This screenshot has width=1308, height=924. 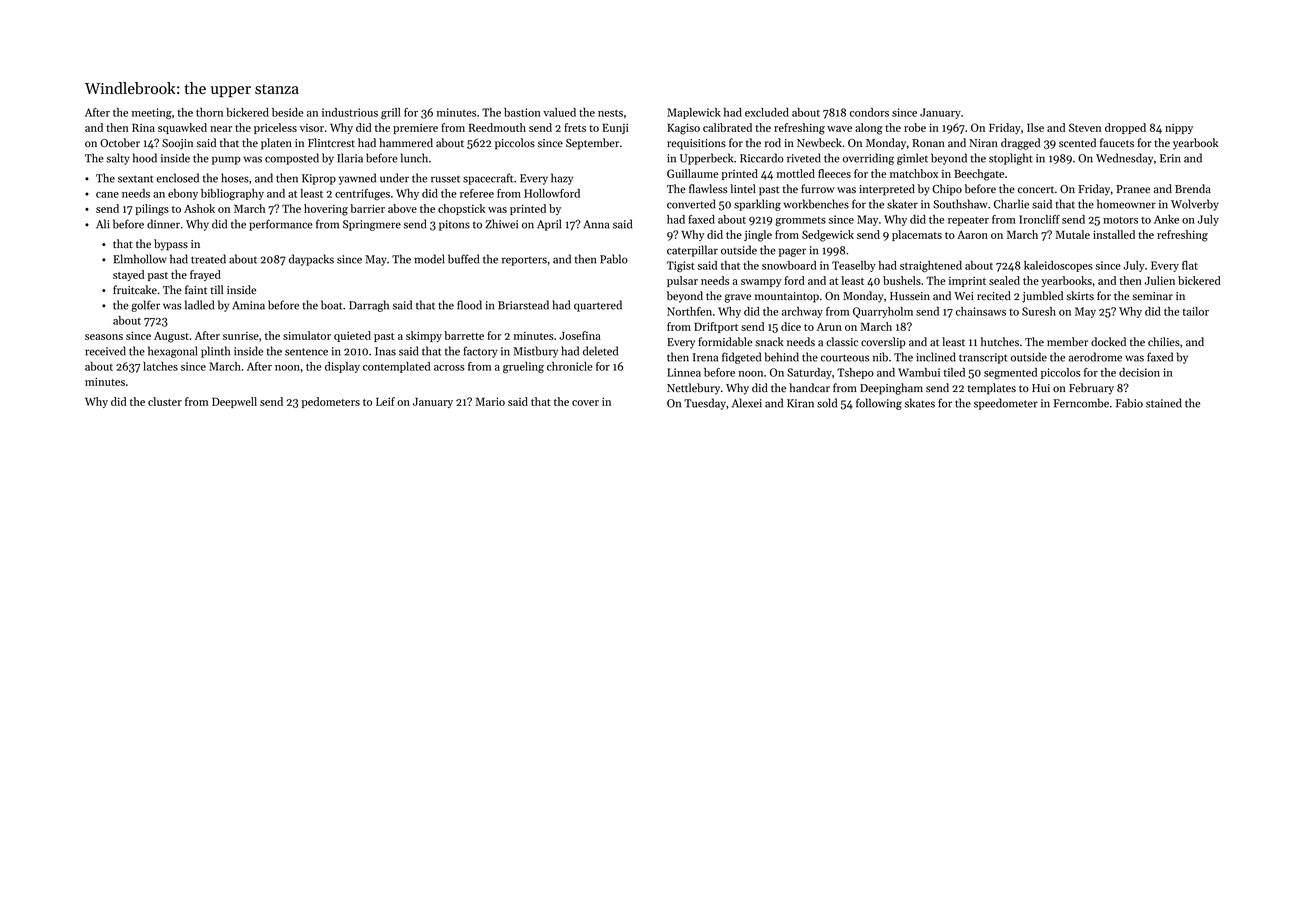 I want to click on latches, so click(x=160, y=366).
